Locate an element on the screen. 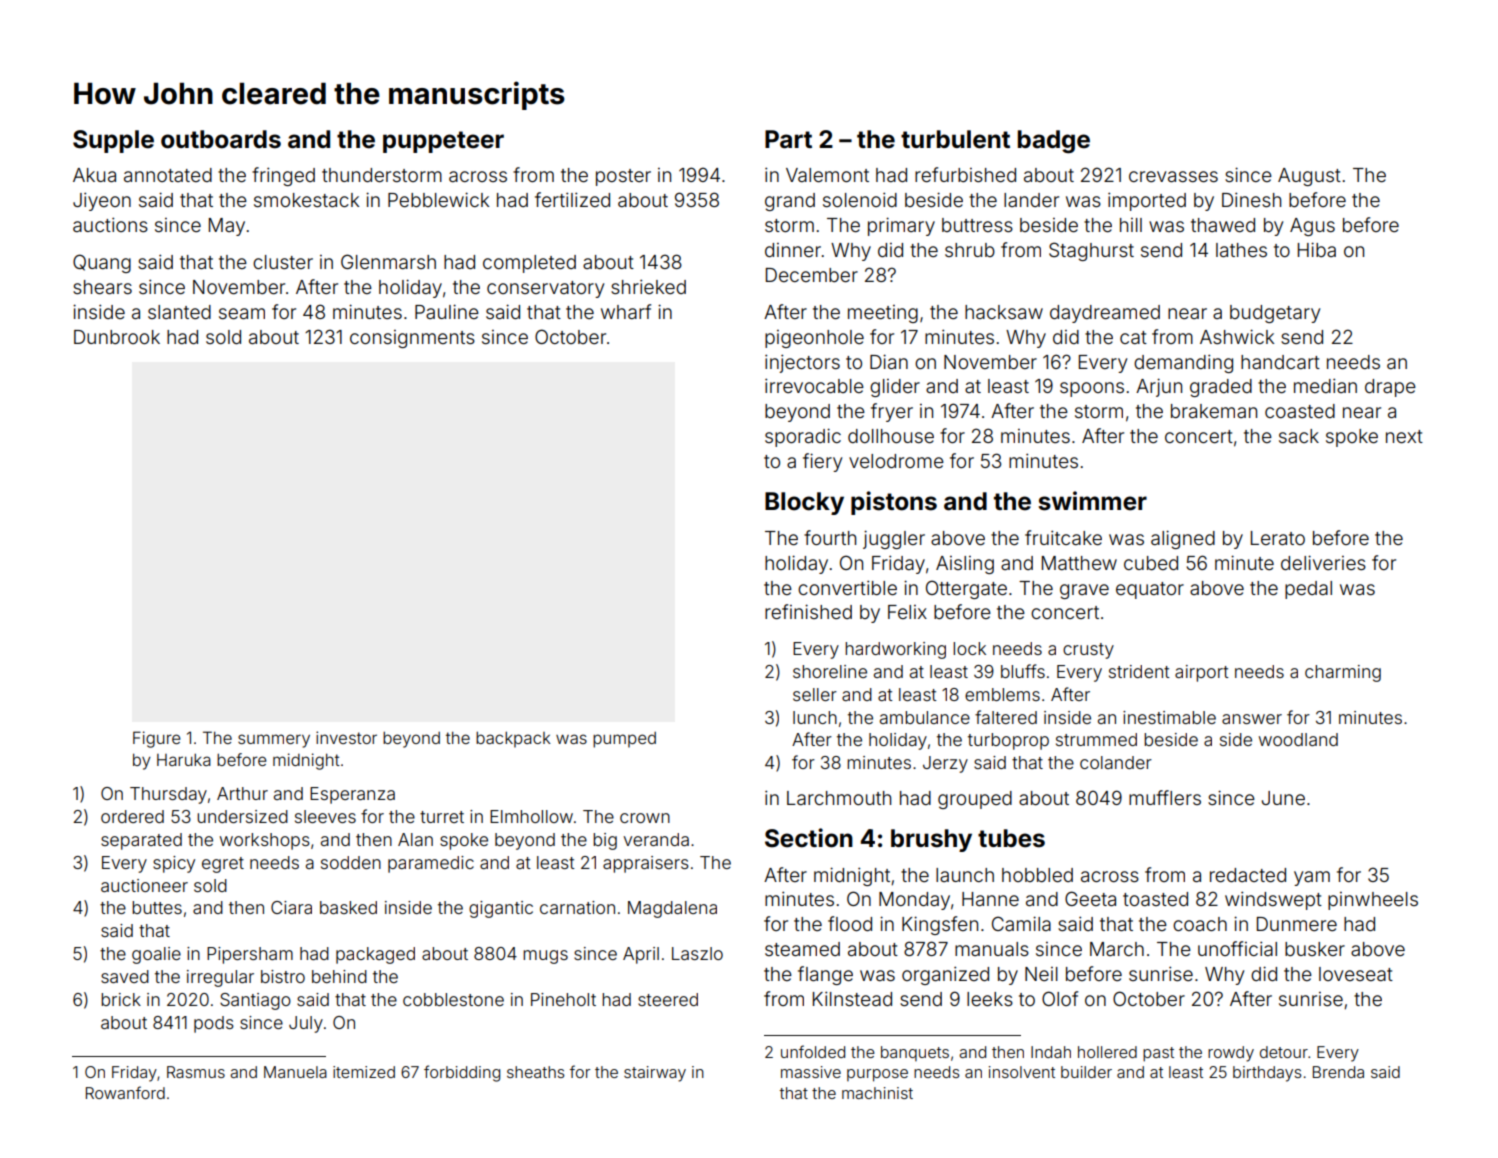 The height and width of the screenshot is (1158, 1498). badge is located at coordinates (1054, 142).
